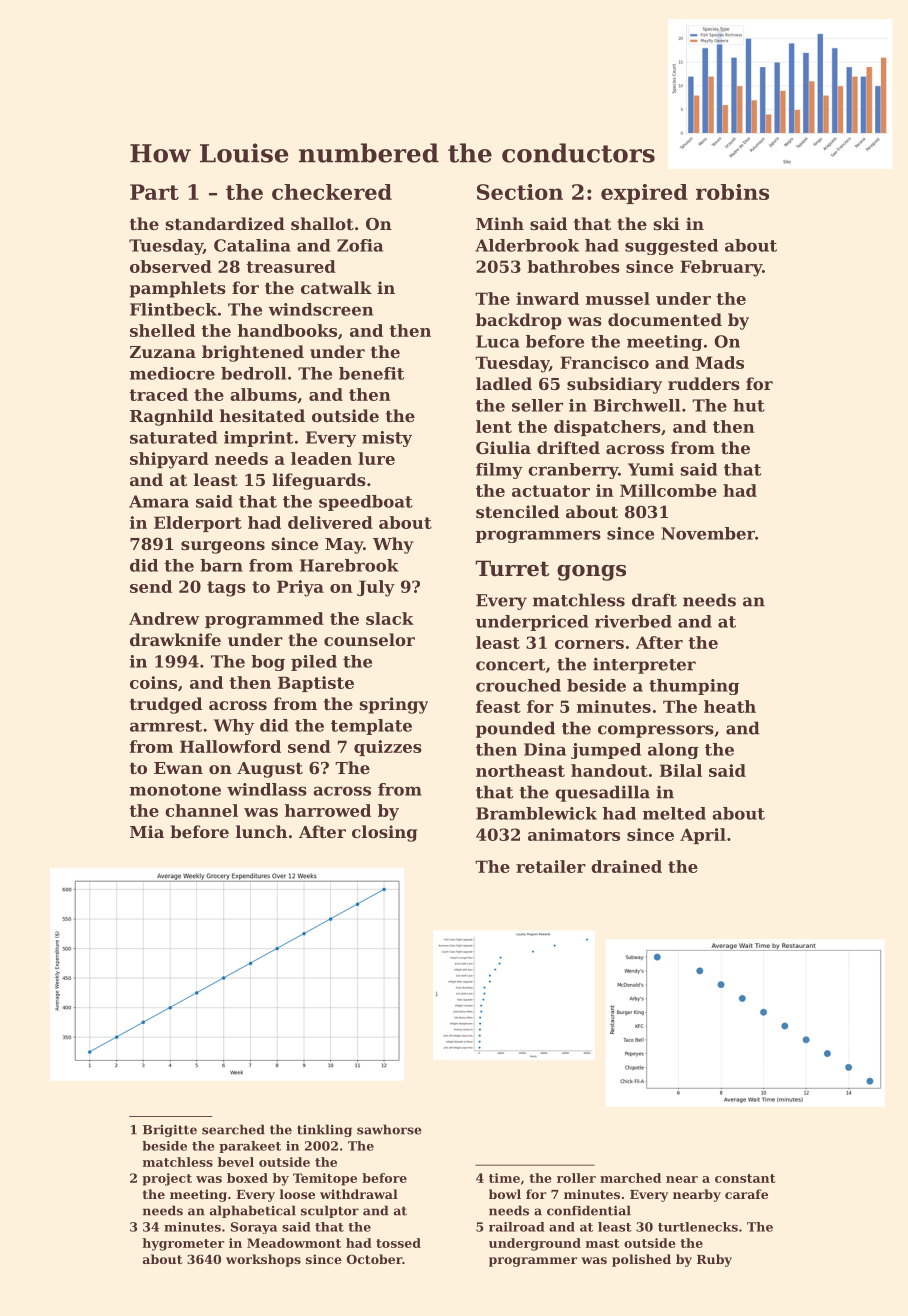  I want to click on windscreen, so click(320, 309).
